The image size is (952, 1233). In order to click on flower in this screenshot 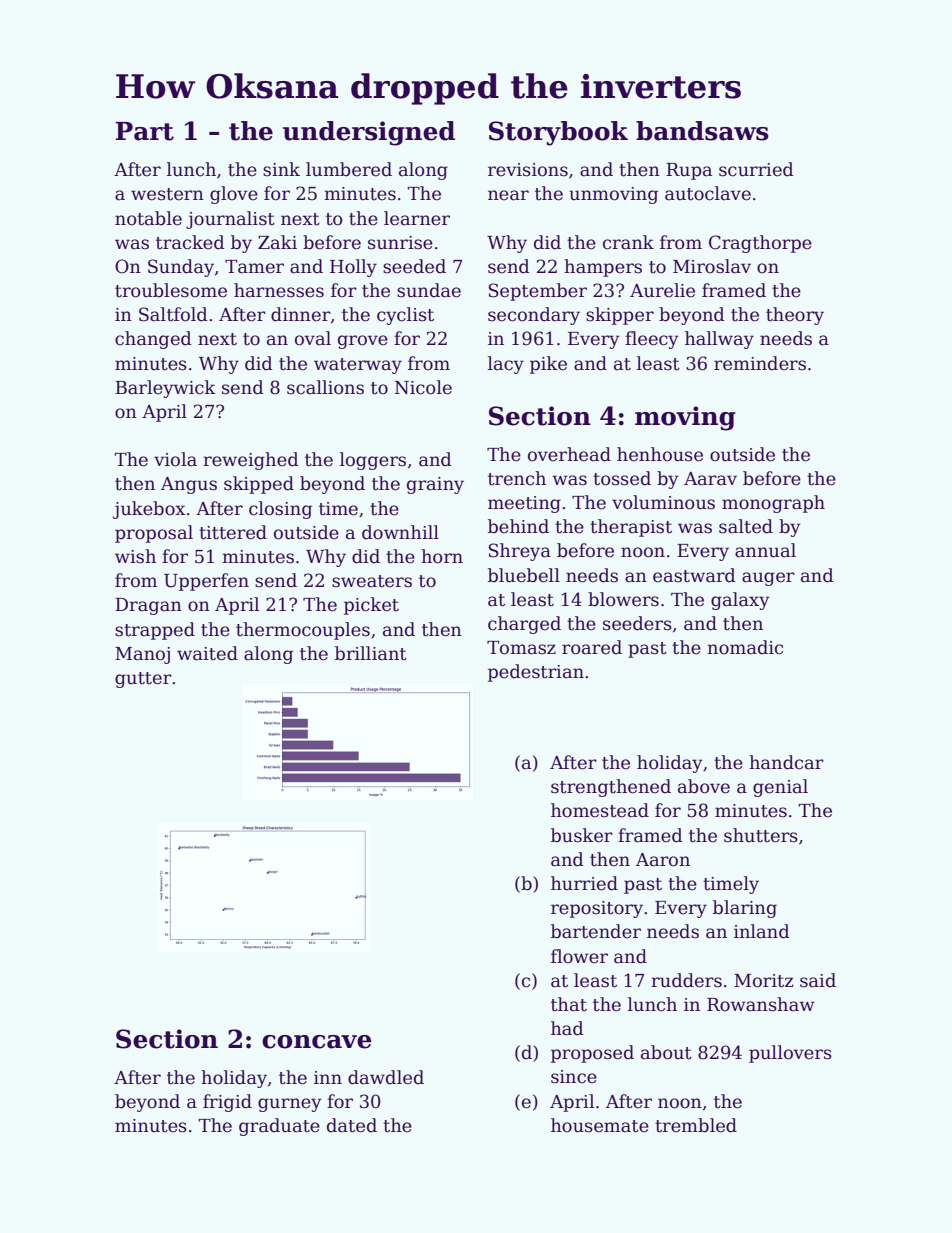, I will do `click(579, 956)`.
